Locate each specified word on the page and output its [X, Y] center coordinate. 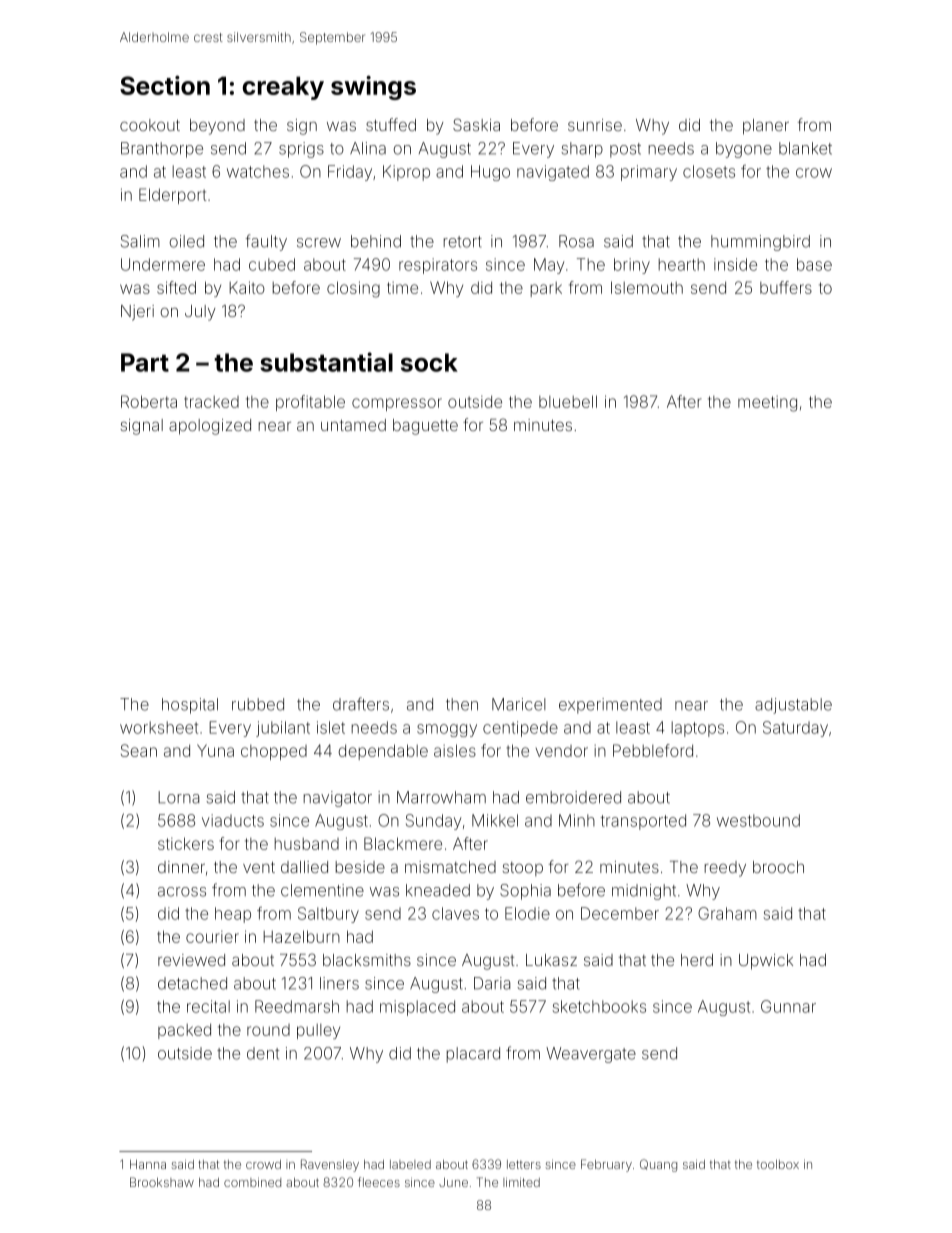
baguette [425, 427]
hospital [190, 706]
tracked [211, 402]
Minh [577, 820]
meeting [767, 404]
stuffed [391, 124]
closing [353, 289]
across [182, 892]
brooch [778, 867]
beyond [217, 127]
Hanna [148, 1164]
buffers [786, 287]
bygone [744, 150]
